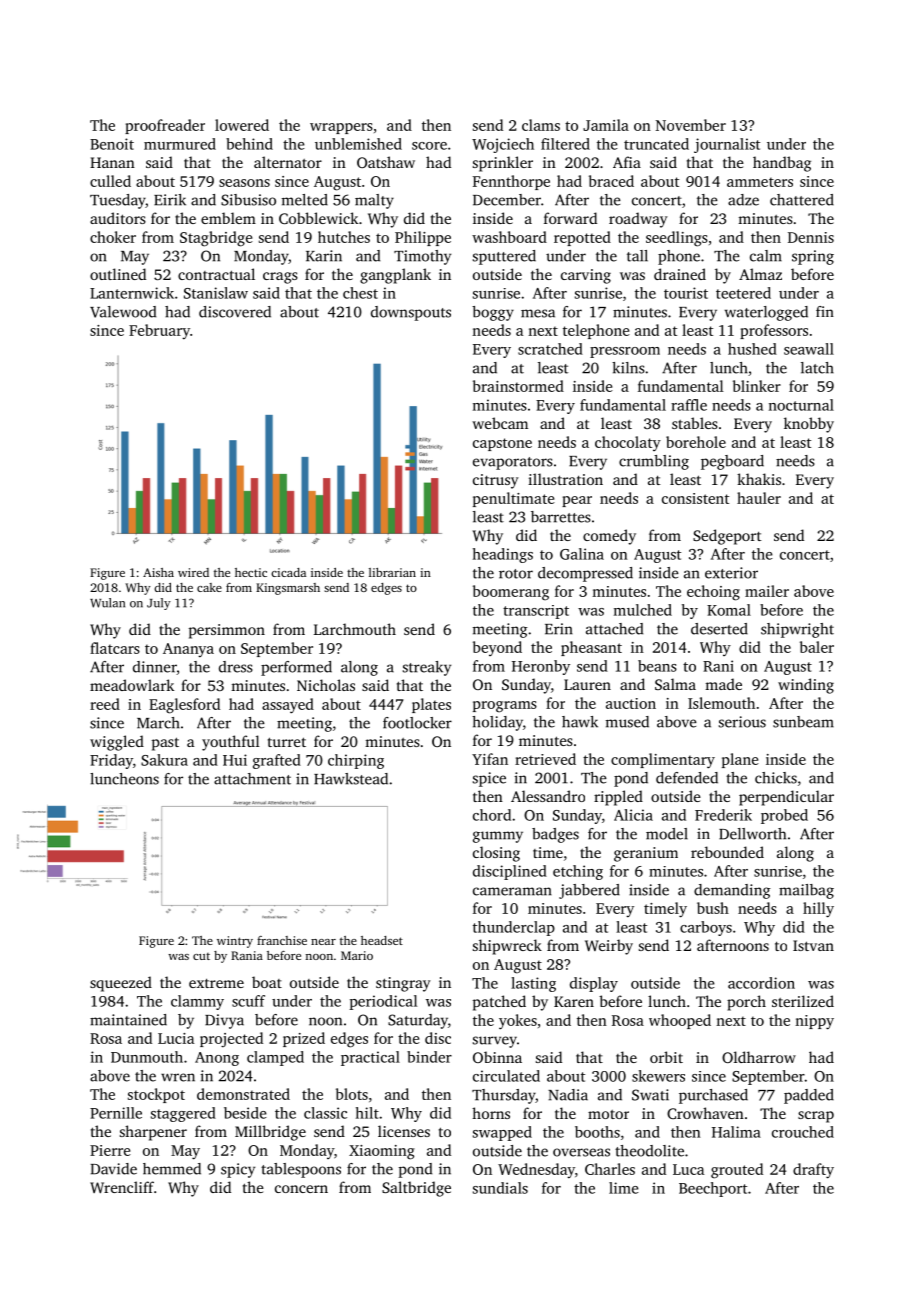 The image size is (924, 1308). I want to click on Benoit, so click(112, 144).
